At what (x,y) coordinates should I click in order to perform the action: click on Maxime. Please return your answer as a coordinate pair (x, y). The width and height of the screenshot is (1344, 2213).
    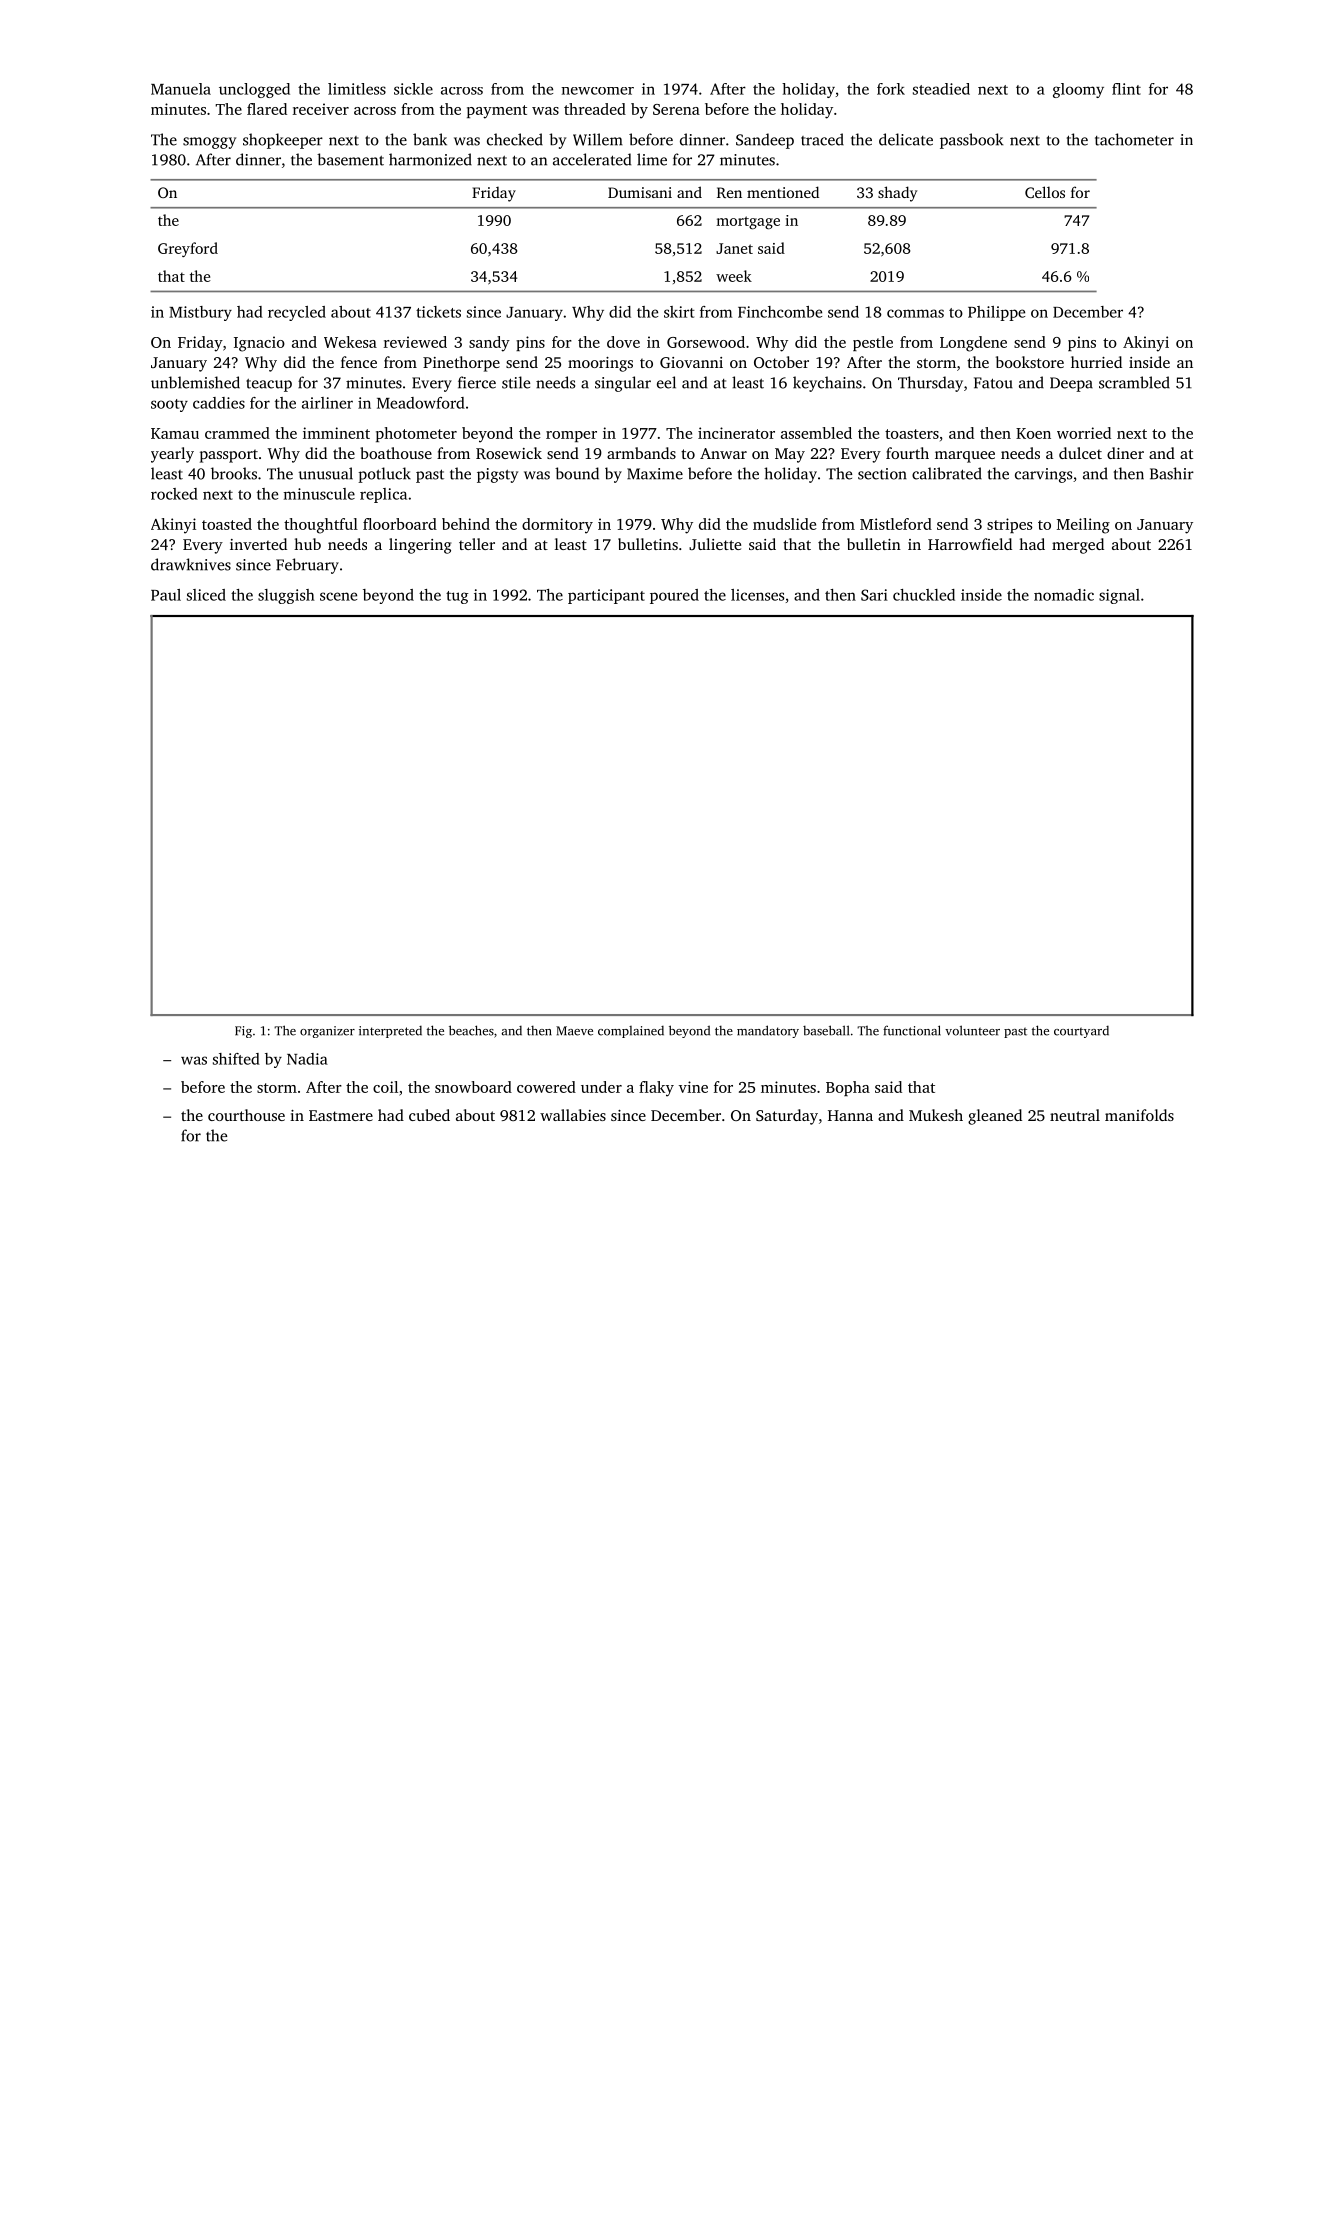
    Looking at the image, I should click on (655, 474).
